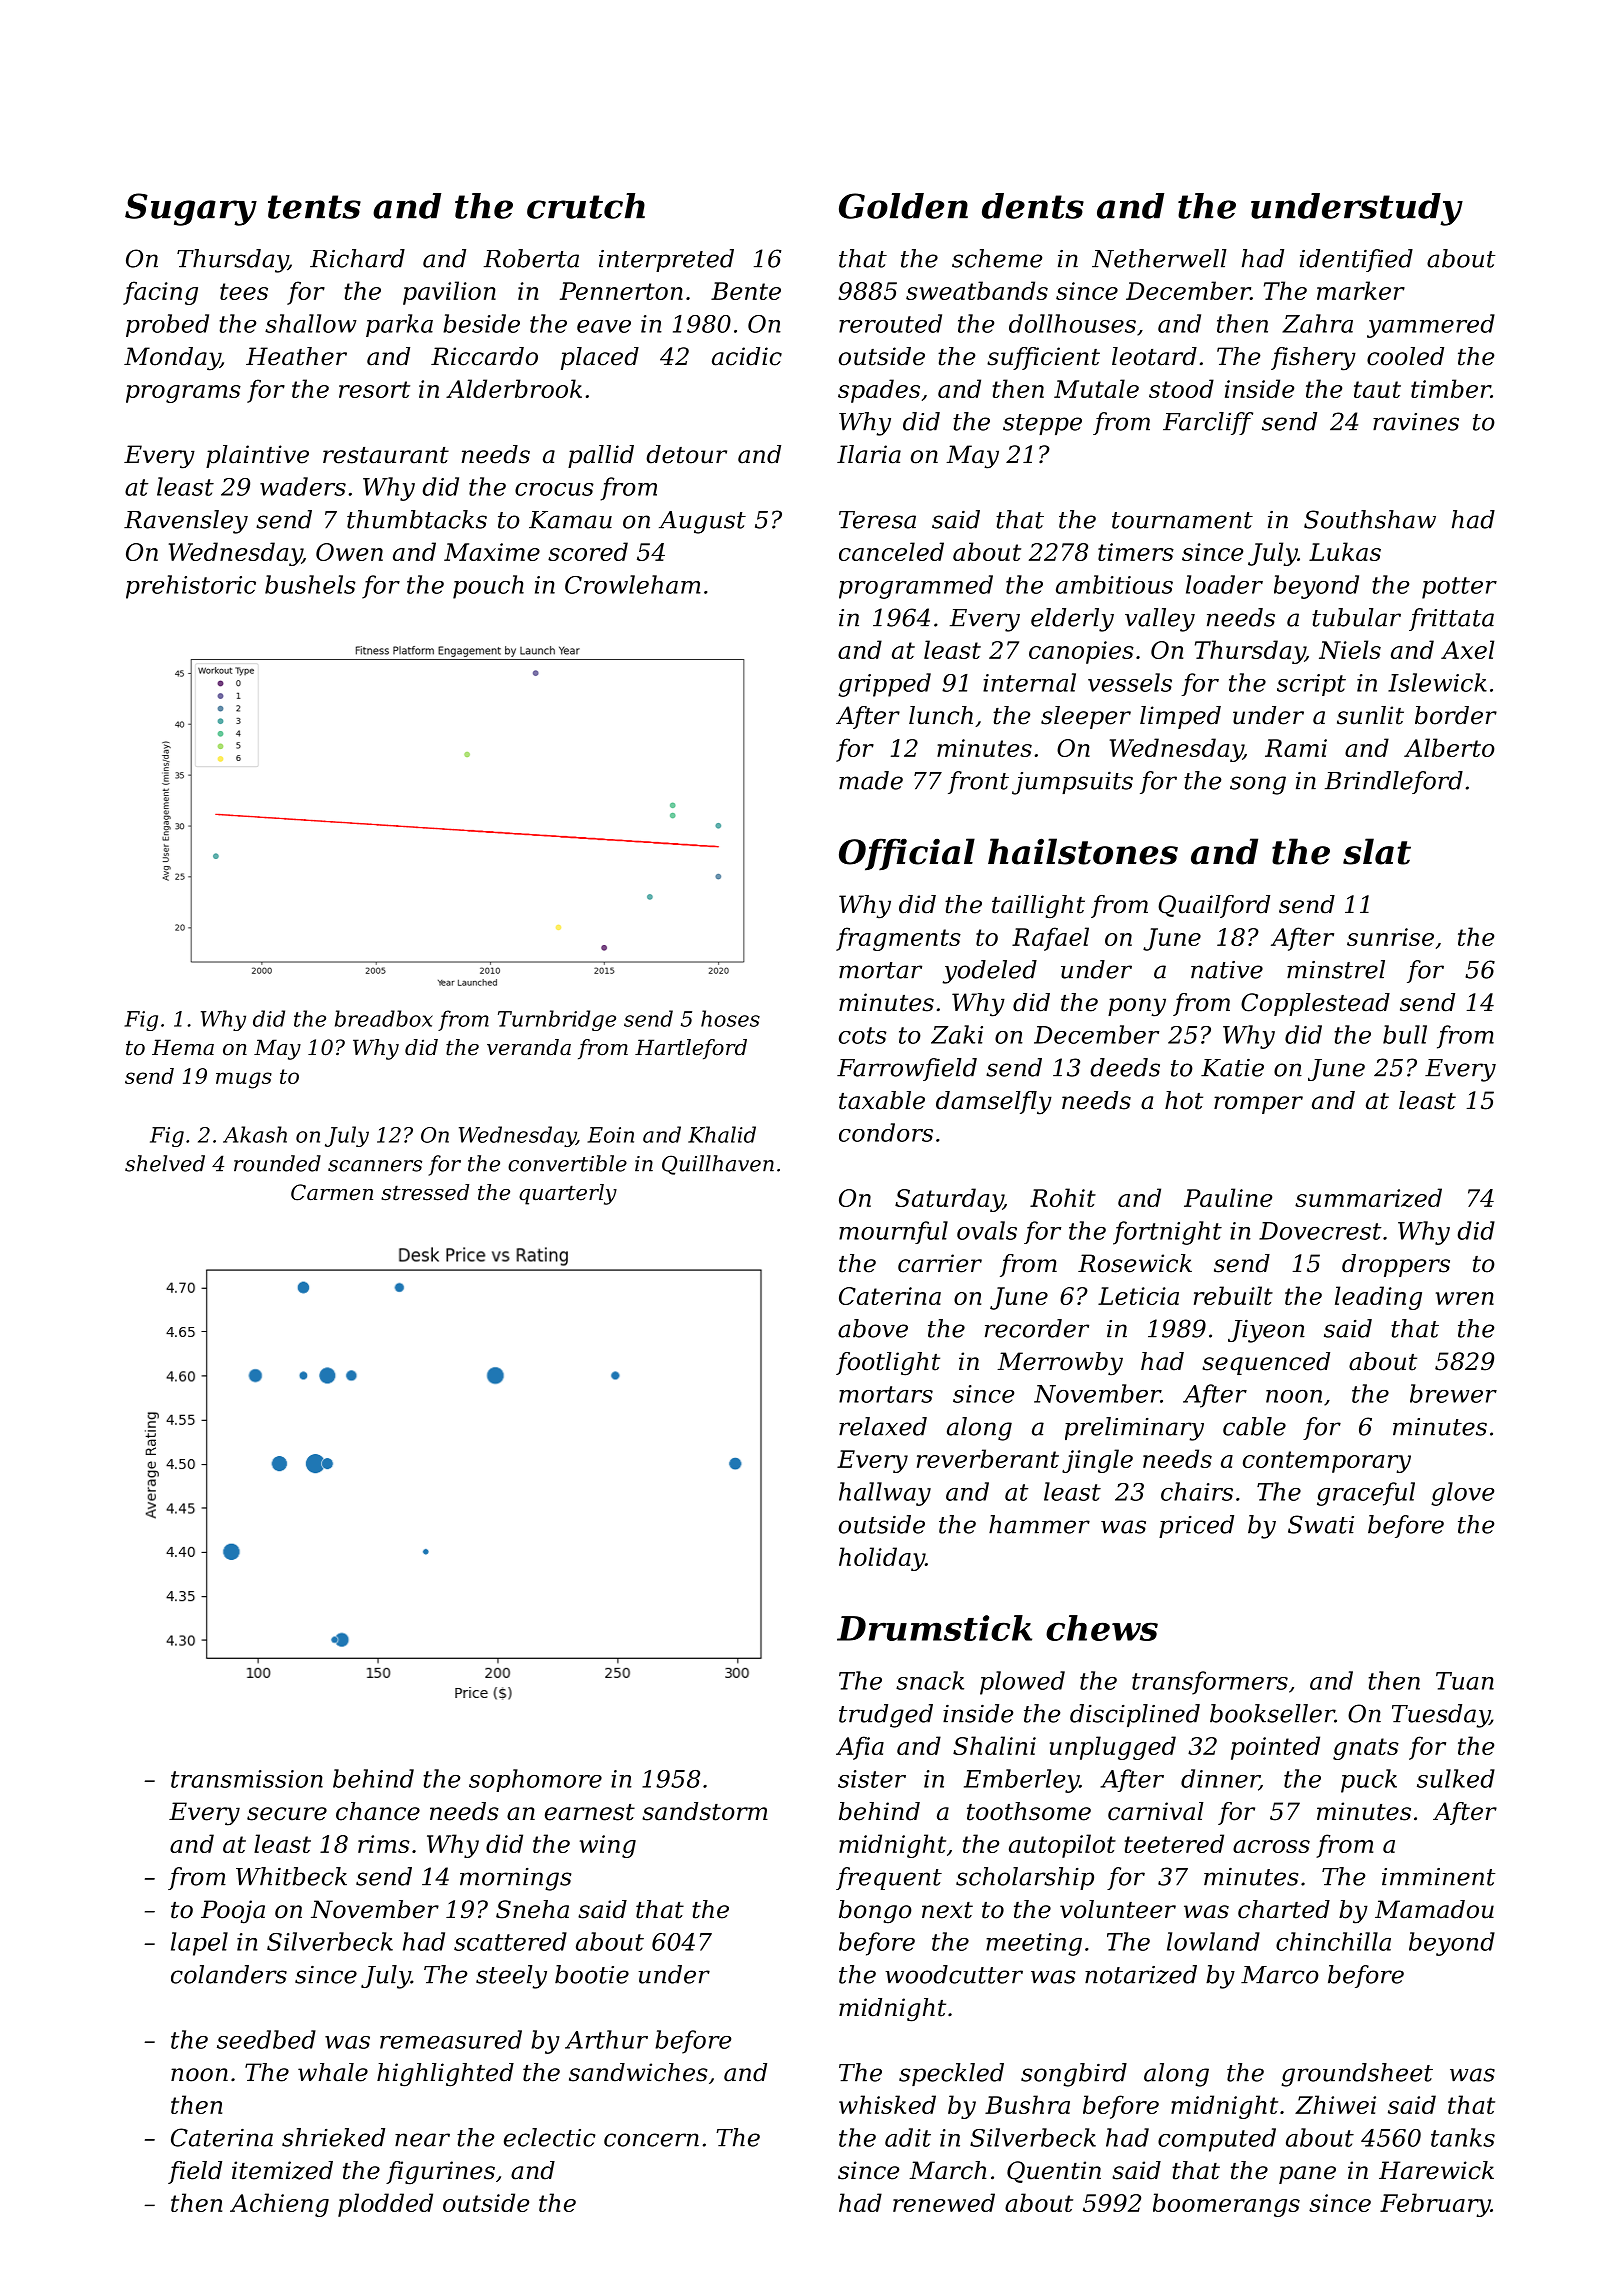 This screenshot has height=2292, width=1620. Describe the element at coordinates (529, 1047) in the screenshot. I see `veranda` at that location.
